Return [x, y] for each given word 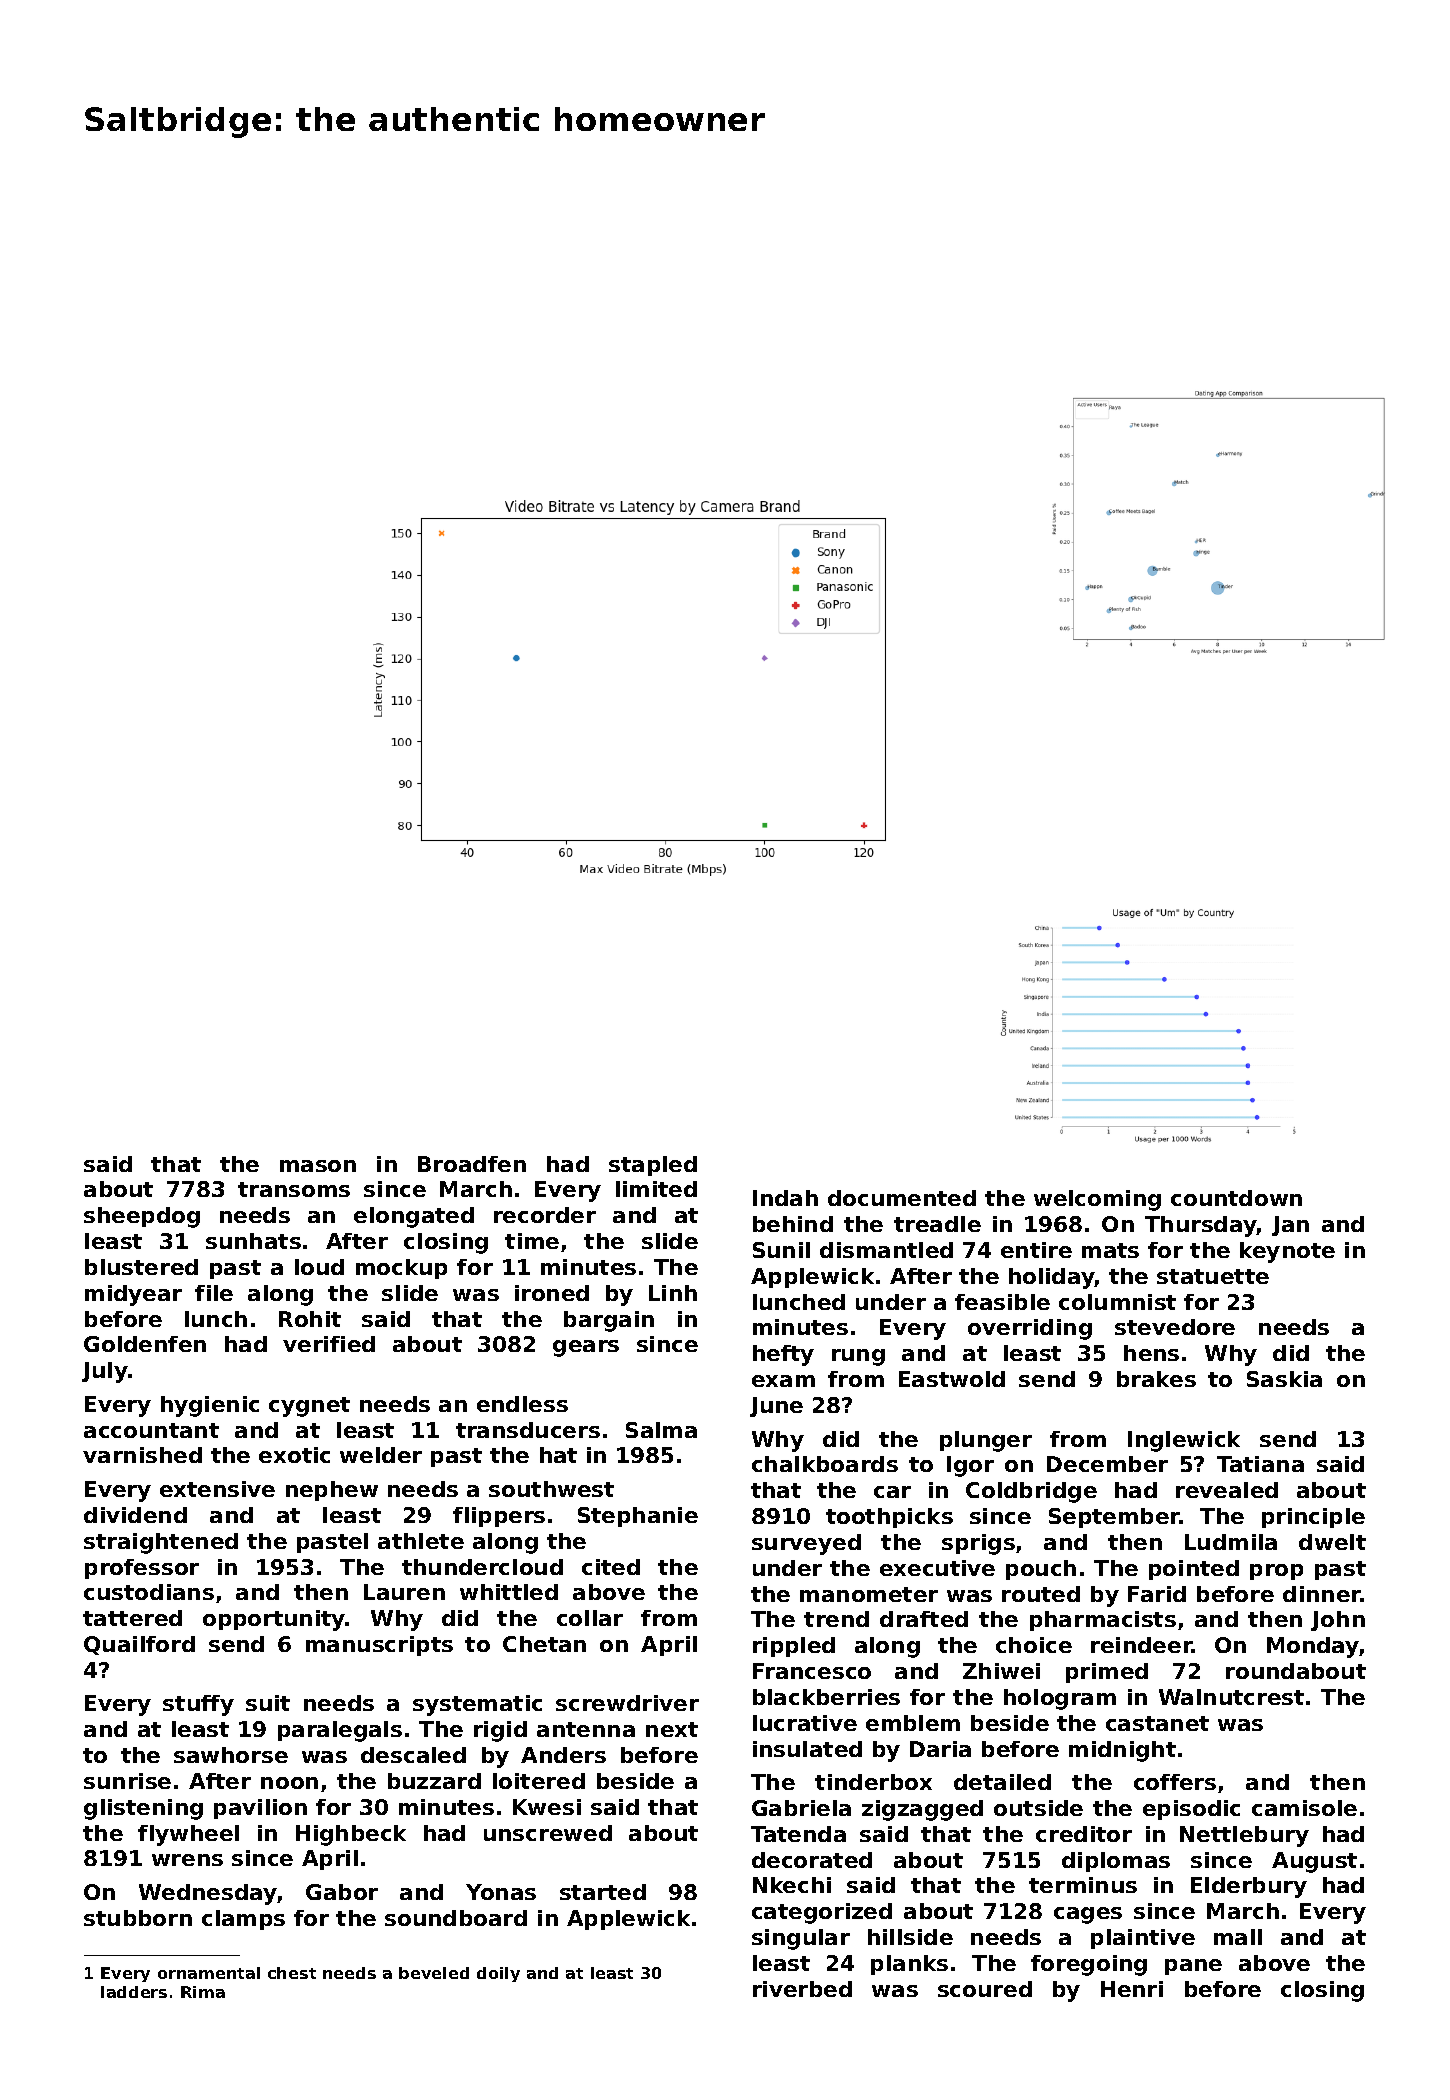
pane [1193, 1967]
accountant [151, 1430]
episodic [1191, 1810]
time [532, 1241]
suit [268, 1703]
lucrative [805, 1723]
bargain [609, 1321]
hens [1151, 1353]
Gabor [342, 1892]
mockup [401, 1269]
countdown [1236, 1198]
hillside [910, 1937]
